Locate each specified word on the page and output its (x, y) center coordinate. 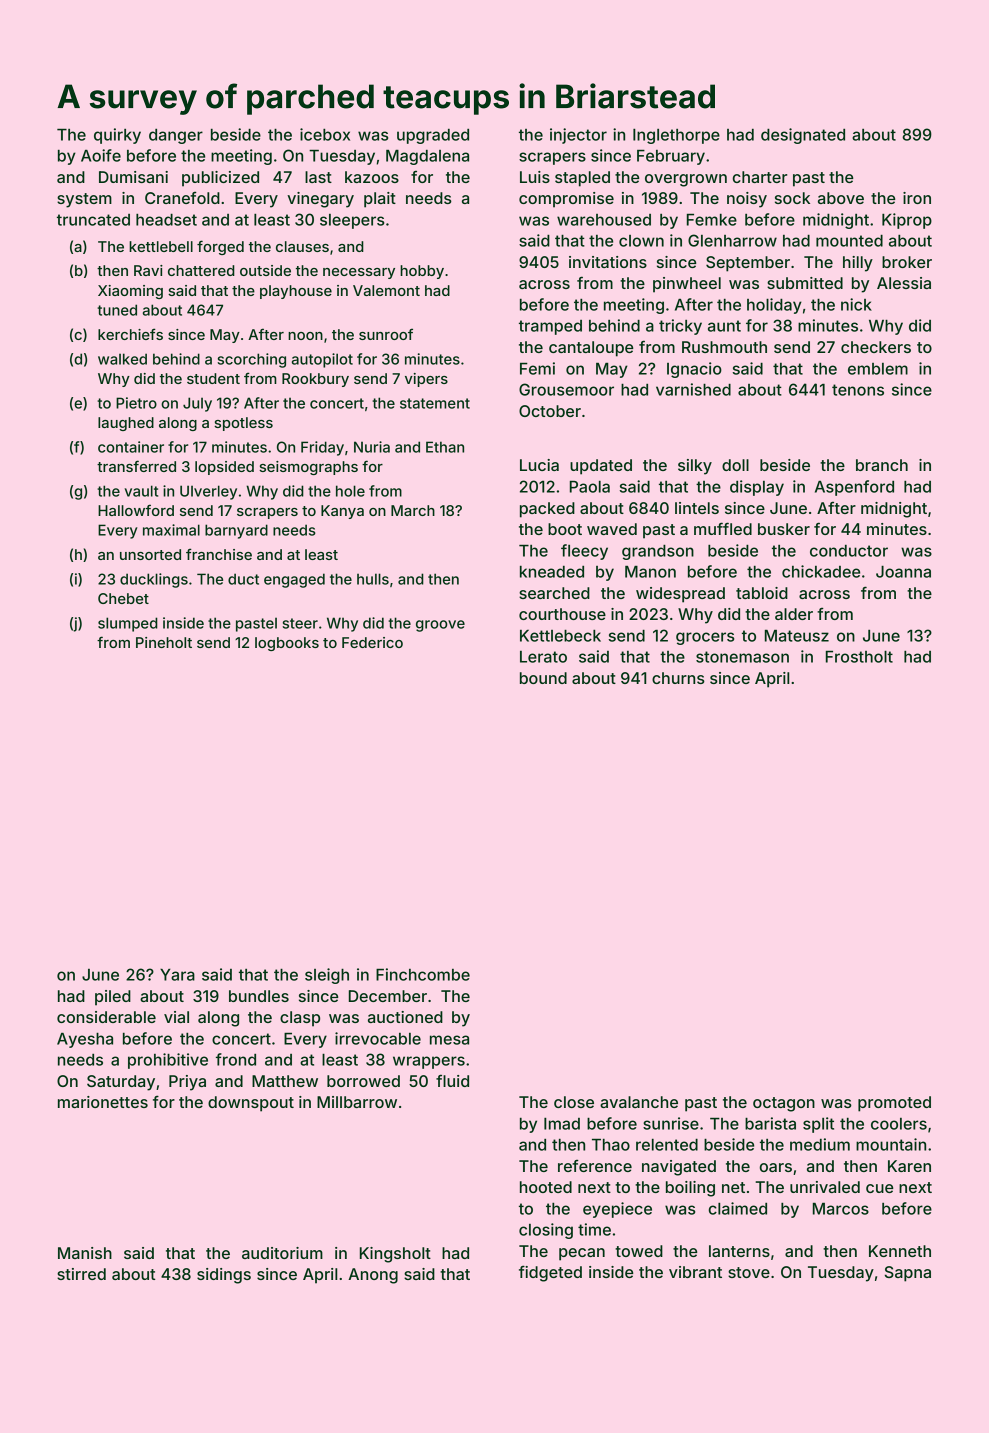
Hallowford (136, 510)
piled (113, 998)
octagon (784, 1104)
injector (578, 136)
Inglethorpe (676, 136)
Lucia (539, 465)
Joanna (903, 572)
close (574, 1102)
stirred (81, 1274)
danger (176, 136)
